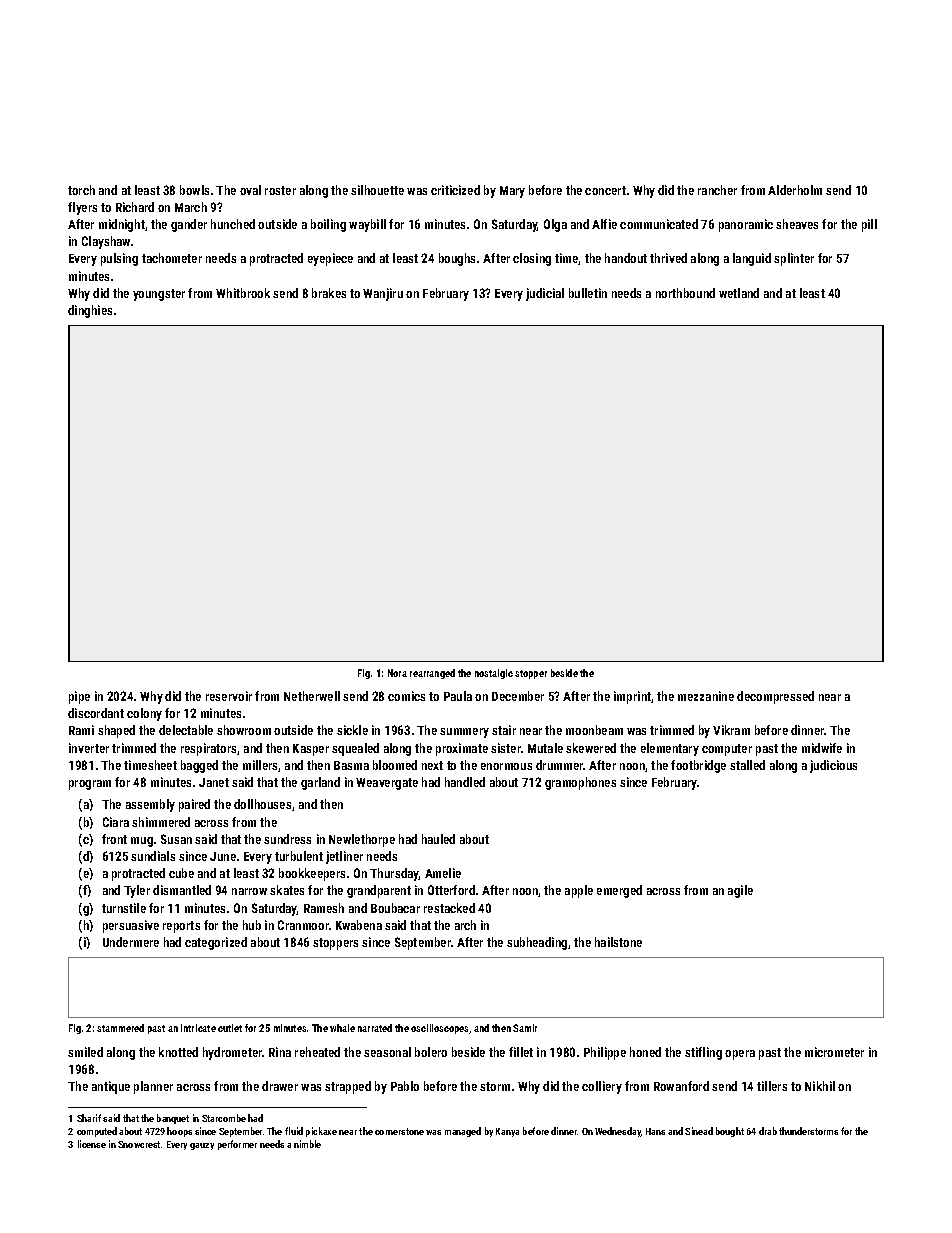  What do you see at coordinates (383, 294) in the page?
I see `Wanjiru` at bounding box center [383, 294].
